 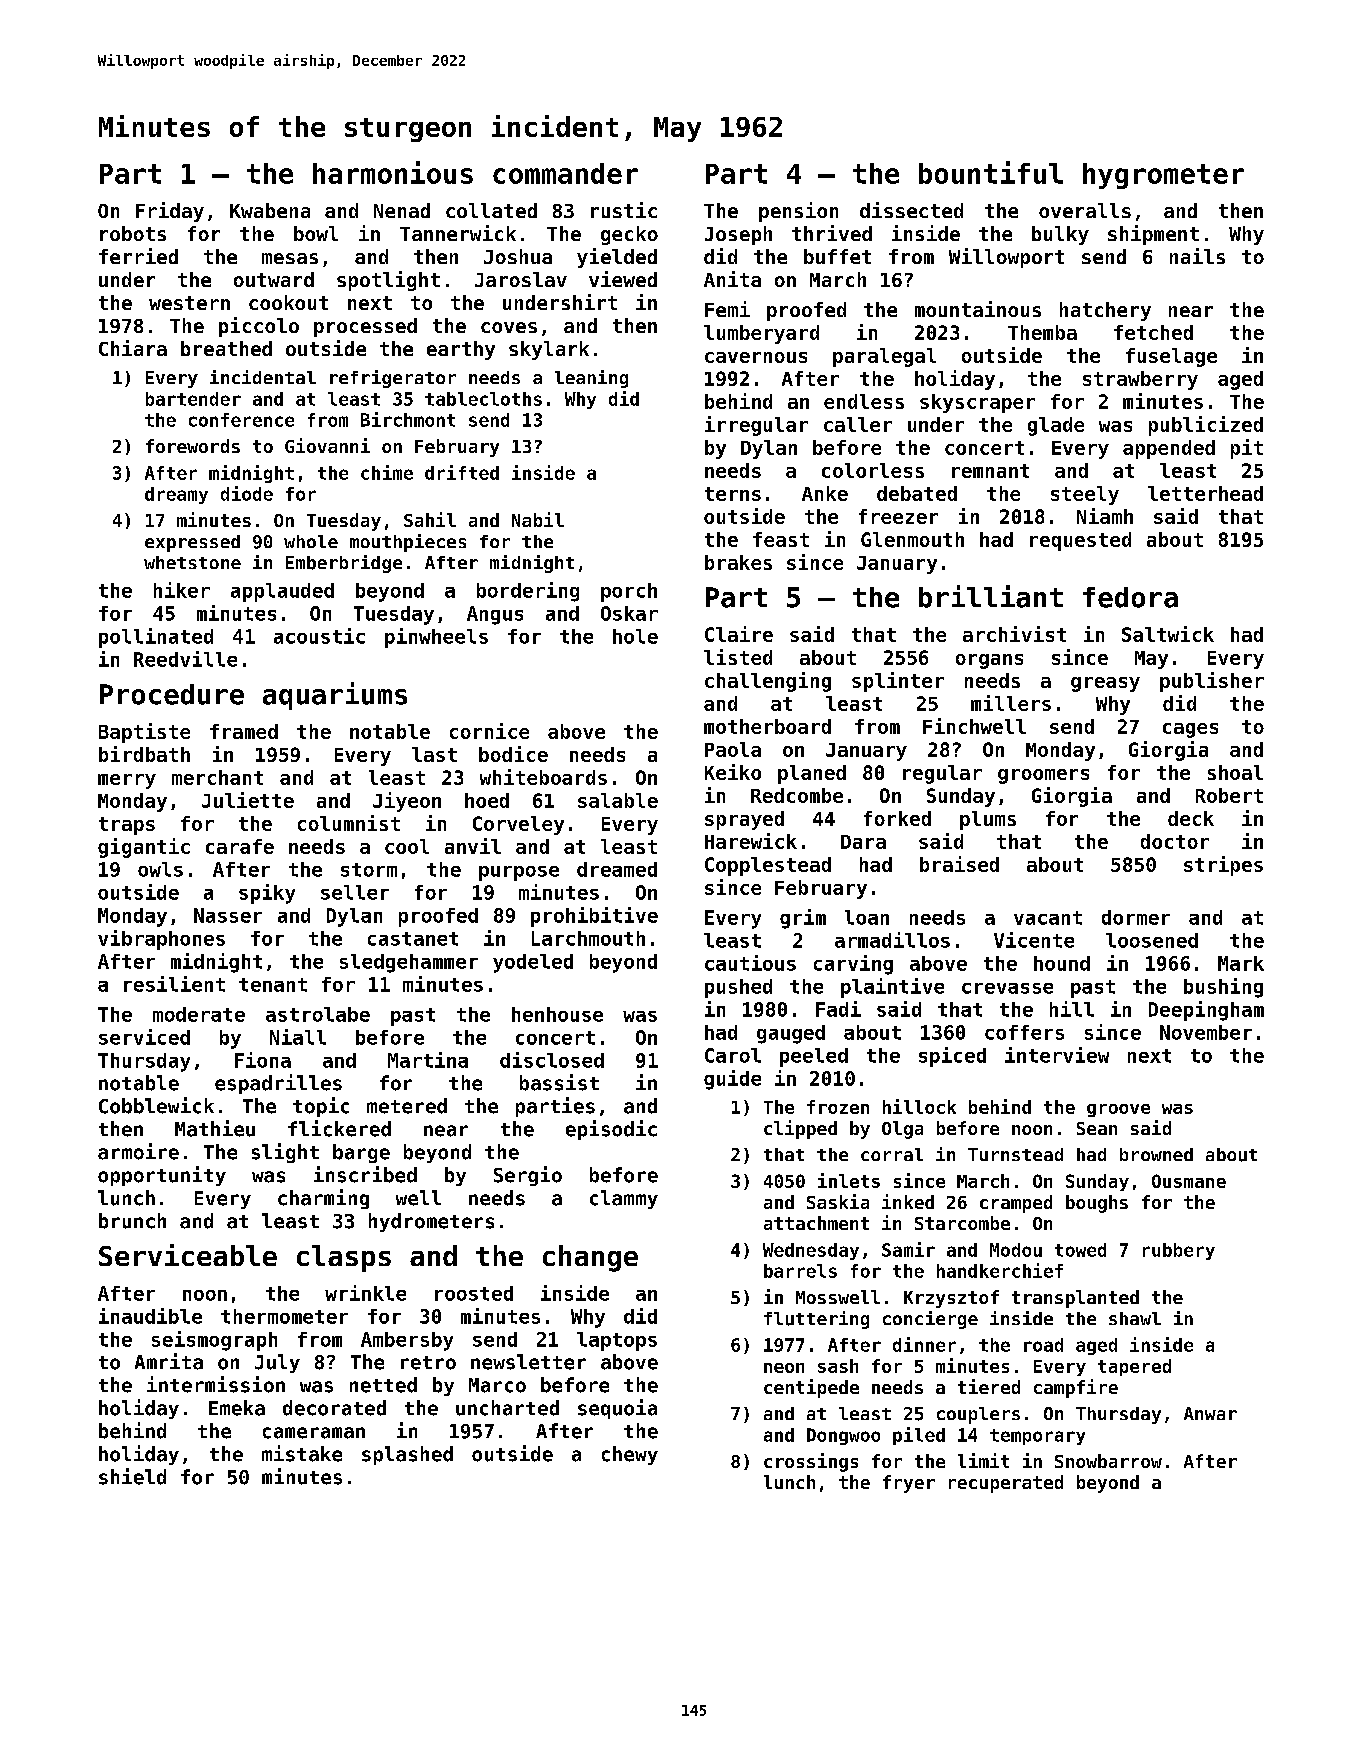 What do you see at coordinates (1206, 426) in the screenshot?
I see `publicized` at bounding box center [1206, 426].
